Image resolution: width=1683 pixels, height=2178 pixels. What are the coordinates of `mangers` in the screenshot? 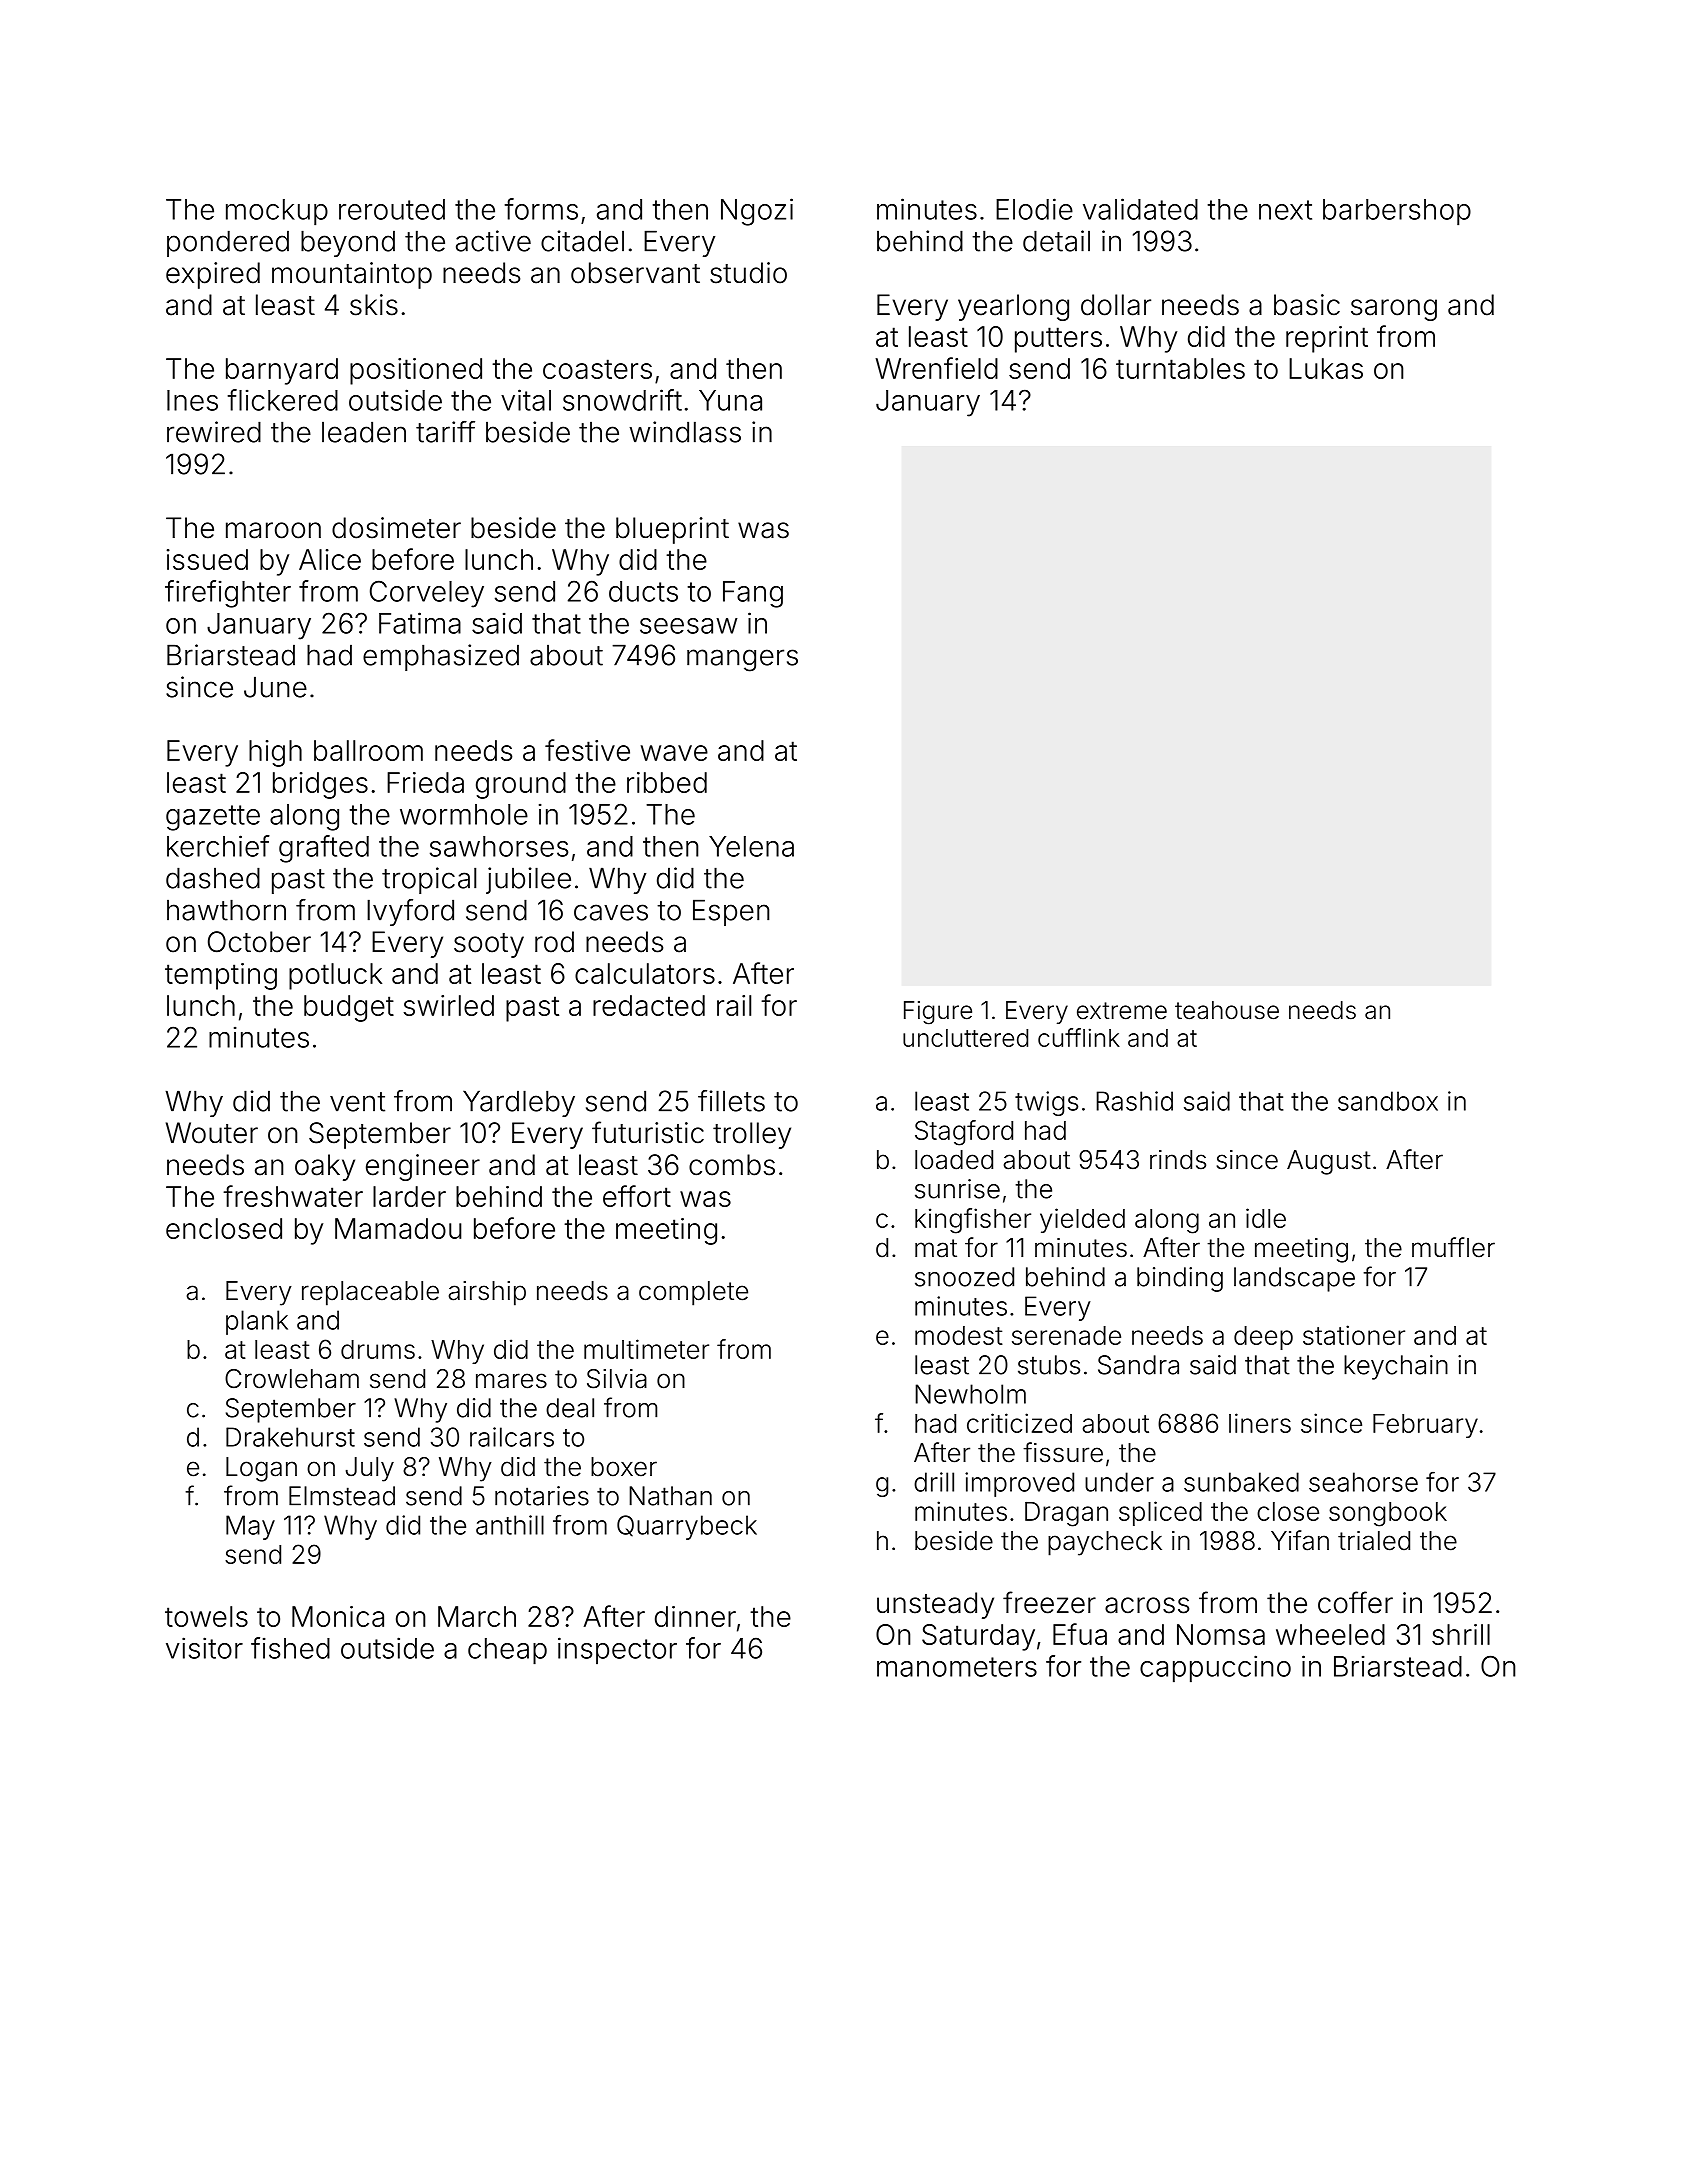 It's located at (742, 660).
